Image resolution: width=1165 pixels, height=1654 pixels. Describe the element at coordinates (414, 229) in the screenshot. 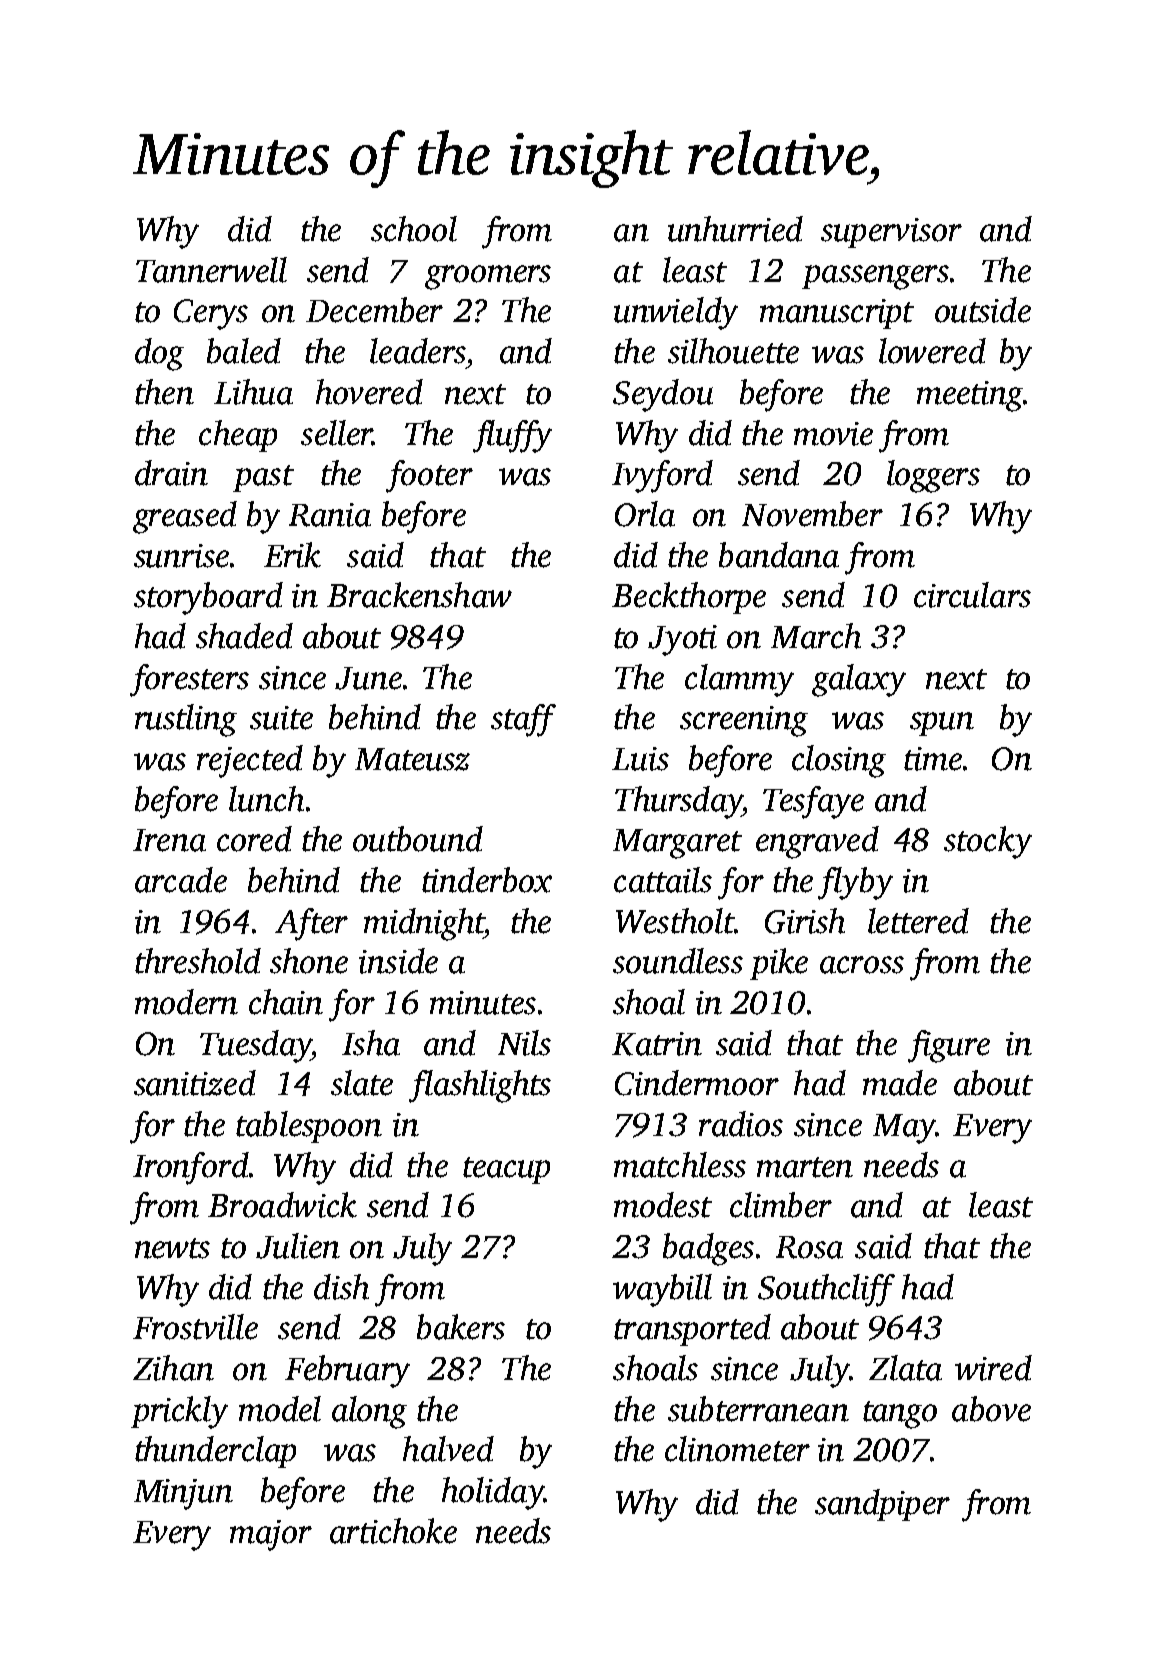

I see `school` at that location.
